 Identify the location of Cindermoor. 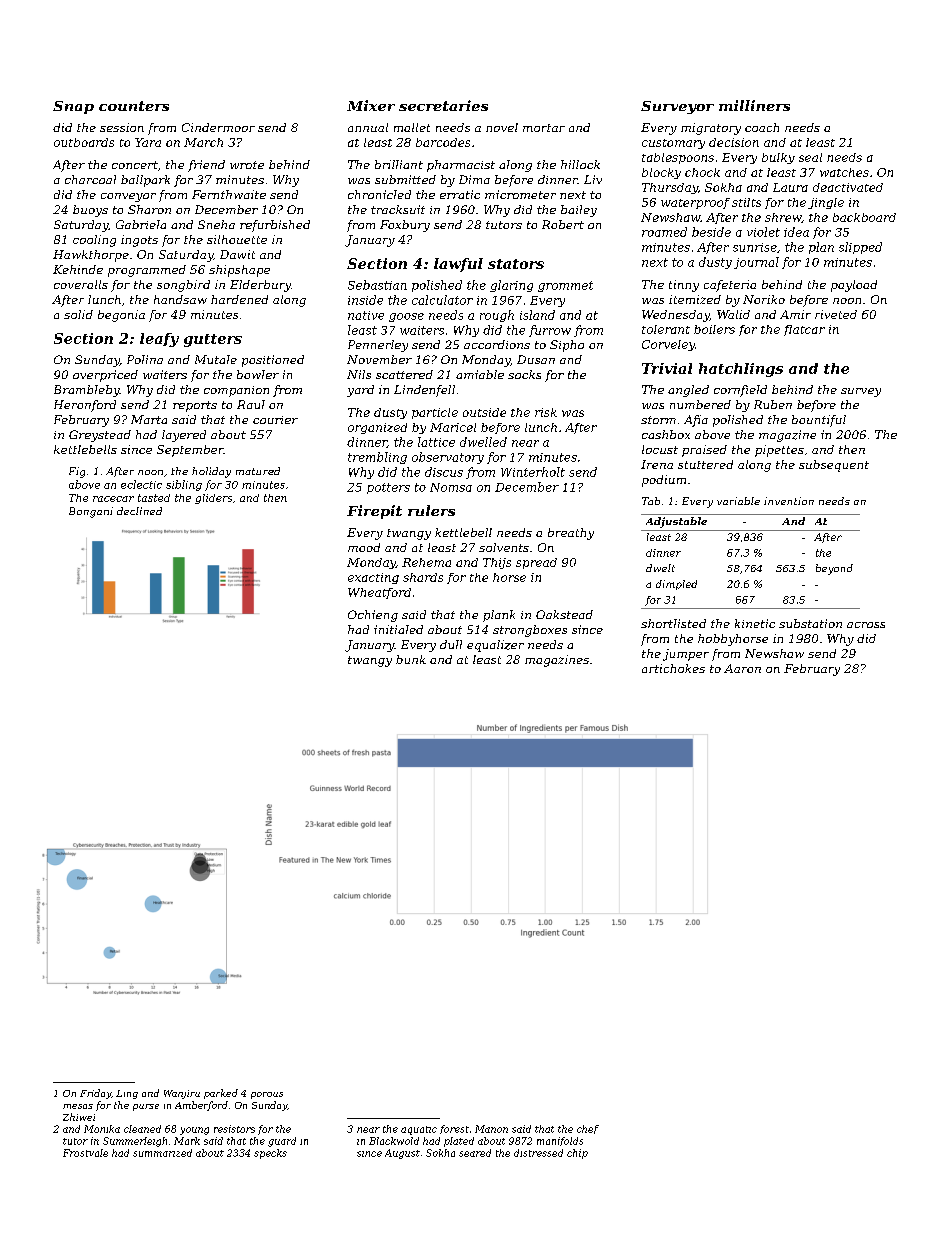
(218, 127).
